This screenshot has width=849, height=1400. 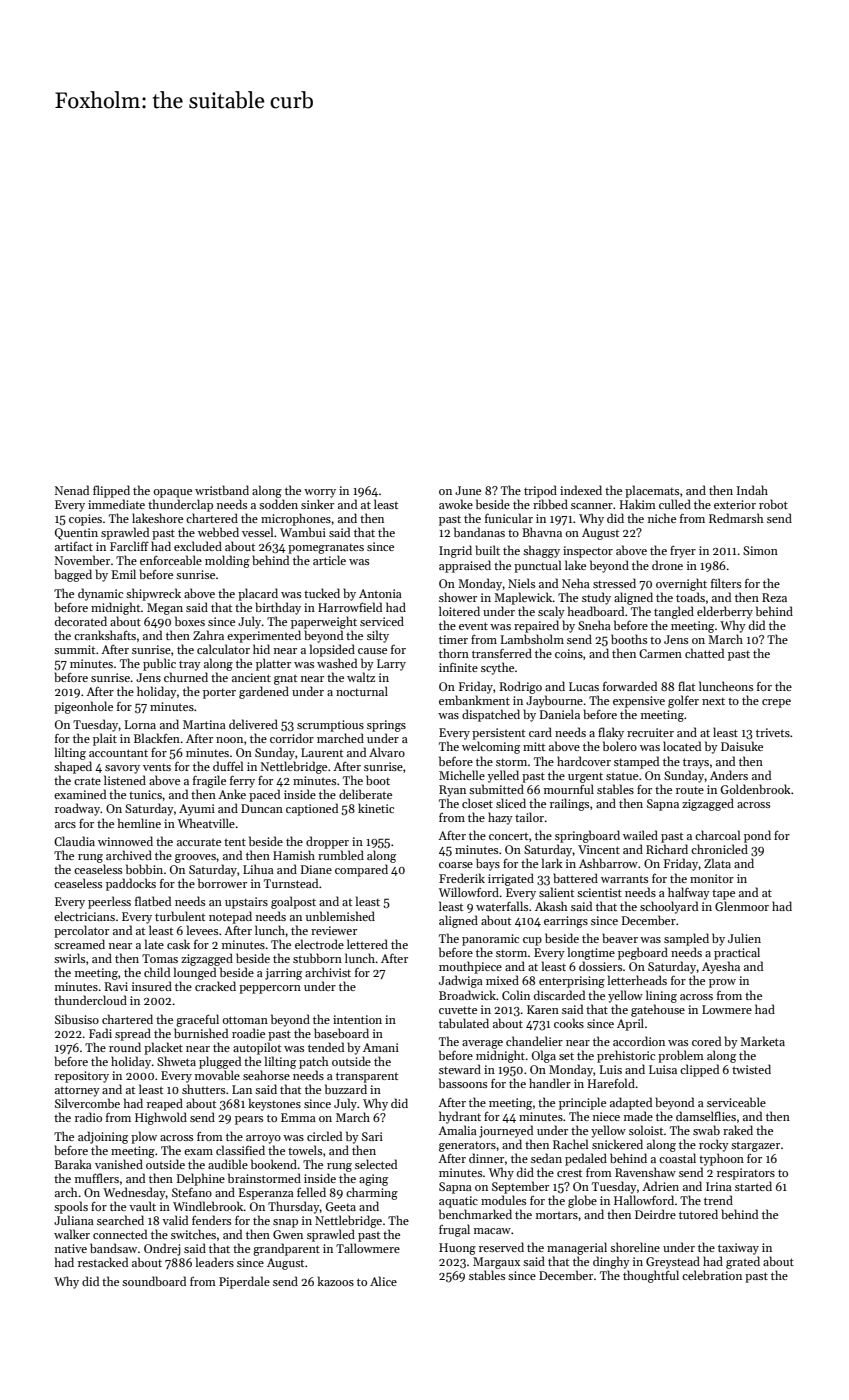 I want to click on Esperanza, so click(x=266, y=1194).
